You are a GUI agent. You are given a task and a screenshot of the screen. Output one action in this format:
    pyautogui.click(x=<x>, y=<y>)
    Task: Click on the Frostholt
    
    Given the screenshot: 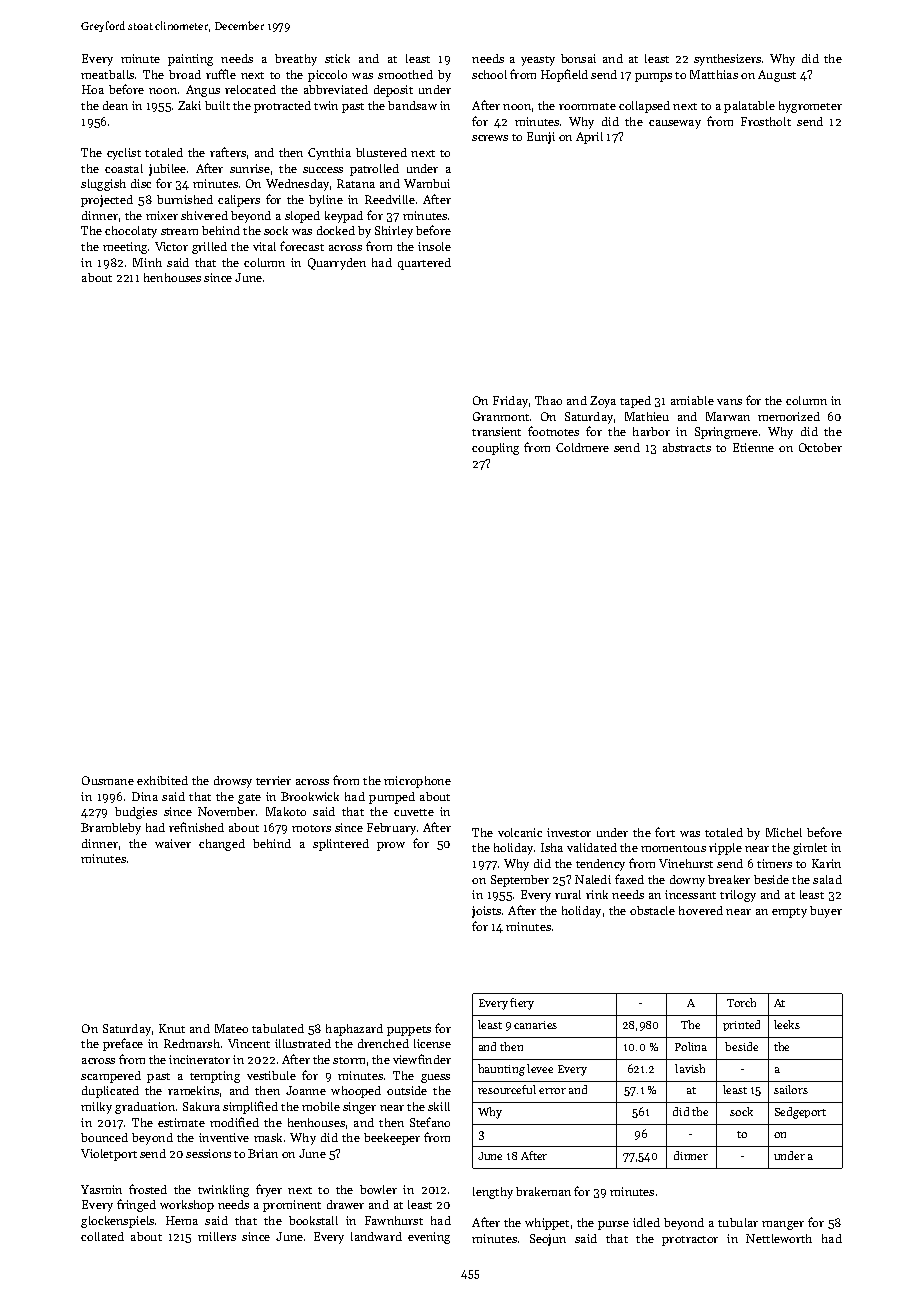 What is the action you would take?
    pyautogui.click(x=766, y=121)
